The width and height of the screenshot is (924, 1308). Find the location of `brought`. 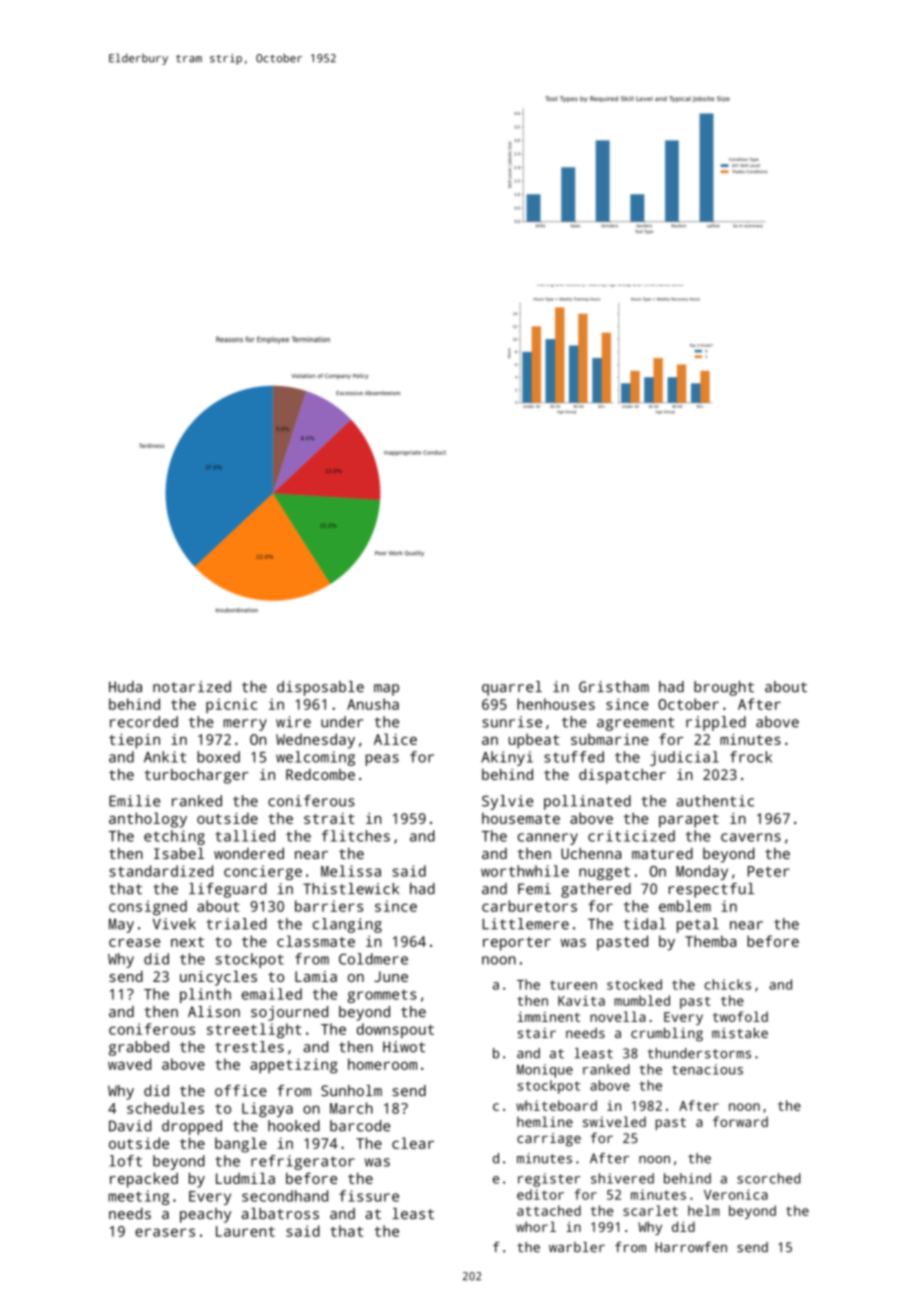

brought is located at coordinates (724, 688).
